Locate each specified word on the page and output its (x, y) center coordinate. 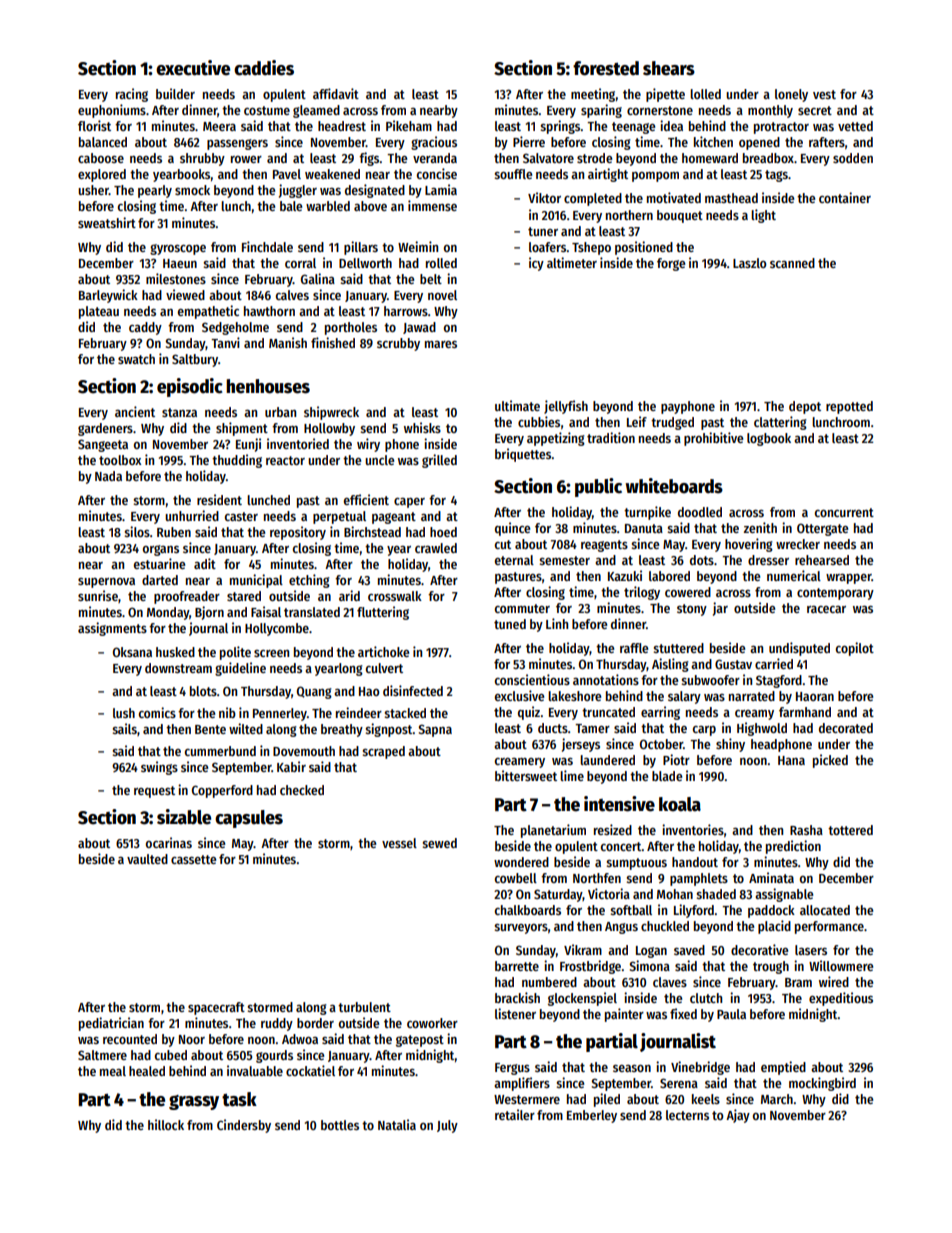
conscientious (532, 679)
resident (219, 499)
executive (193, 68)
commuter (522, 608)
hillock (166, 1124)
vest (824, 94)
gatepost (420, 1041)
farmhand (805, 712)
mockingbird (822, 1084)
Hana (791, 760)
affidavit (336, 93)
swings (159, 768)
